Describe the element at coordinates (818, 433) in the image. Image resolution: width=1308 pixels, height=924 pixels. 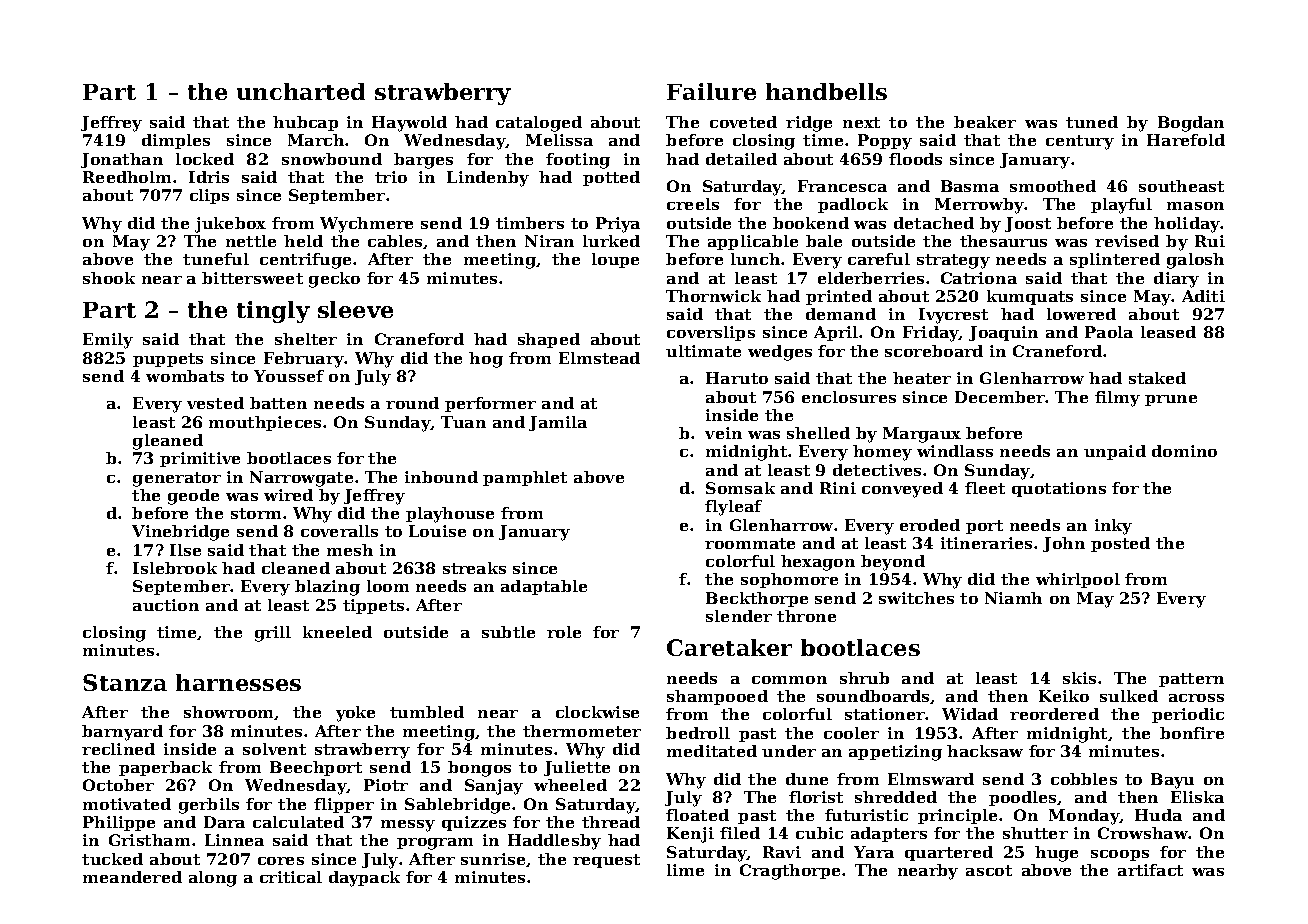
I see `shelled` at that location.
